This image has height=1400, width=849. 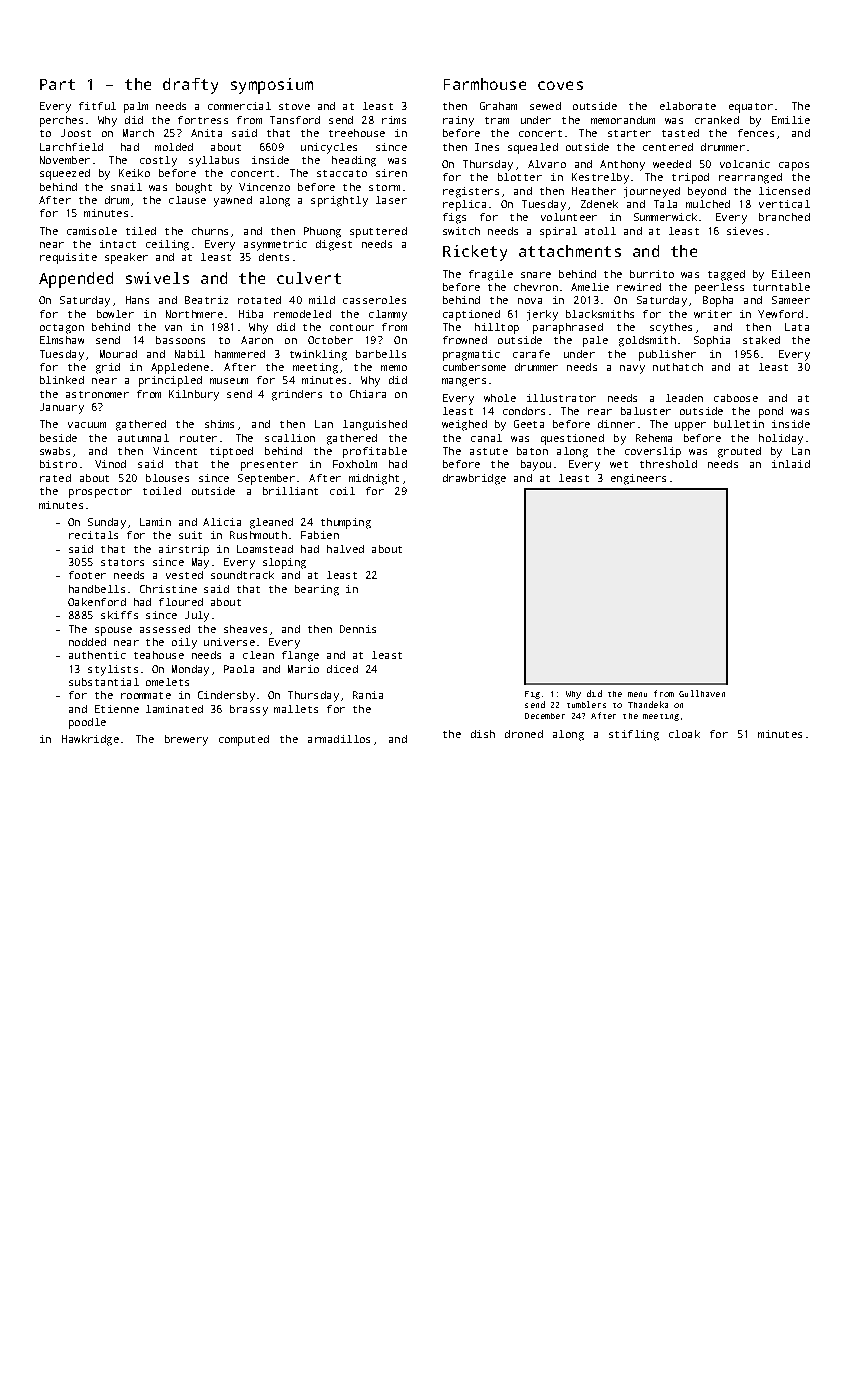 I want to click on armadillos, so click(x=339, y=739).
